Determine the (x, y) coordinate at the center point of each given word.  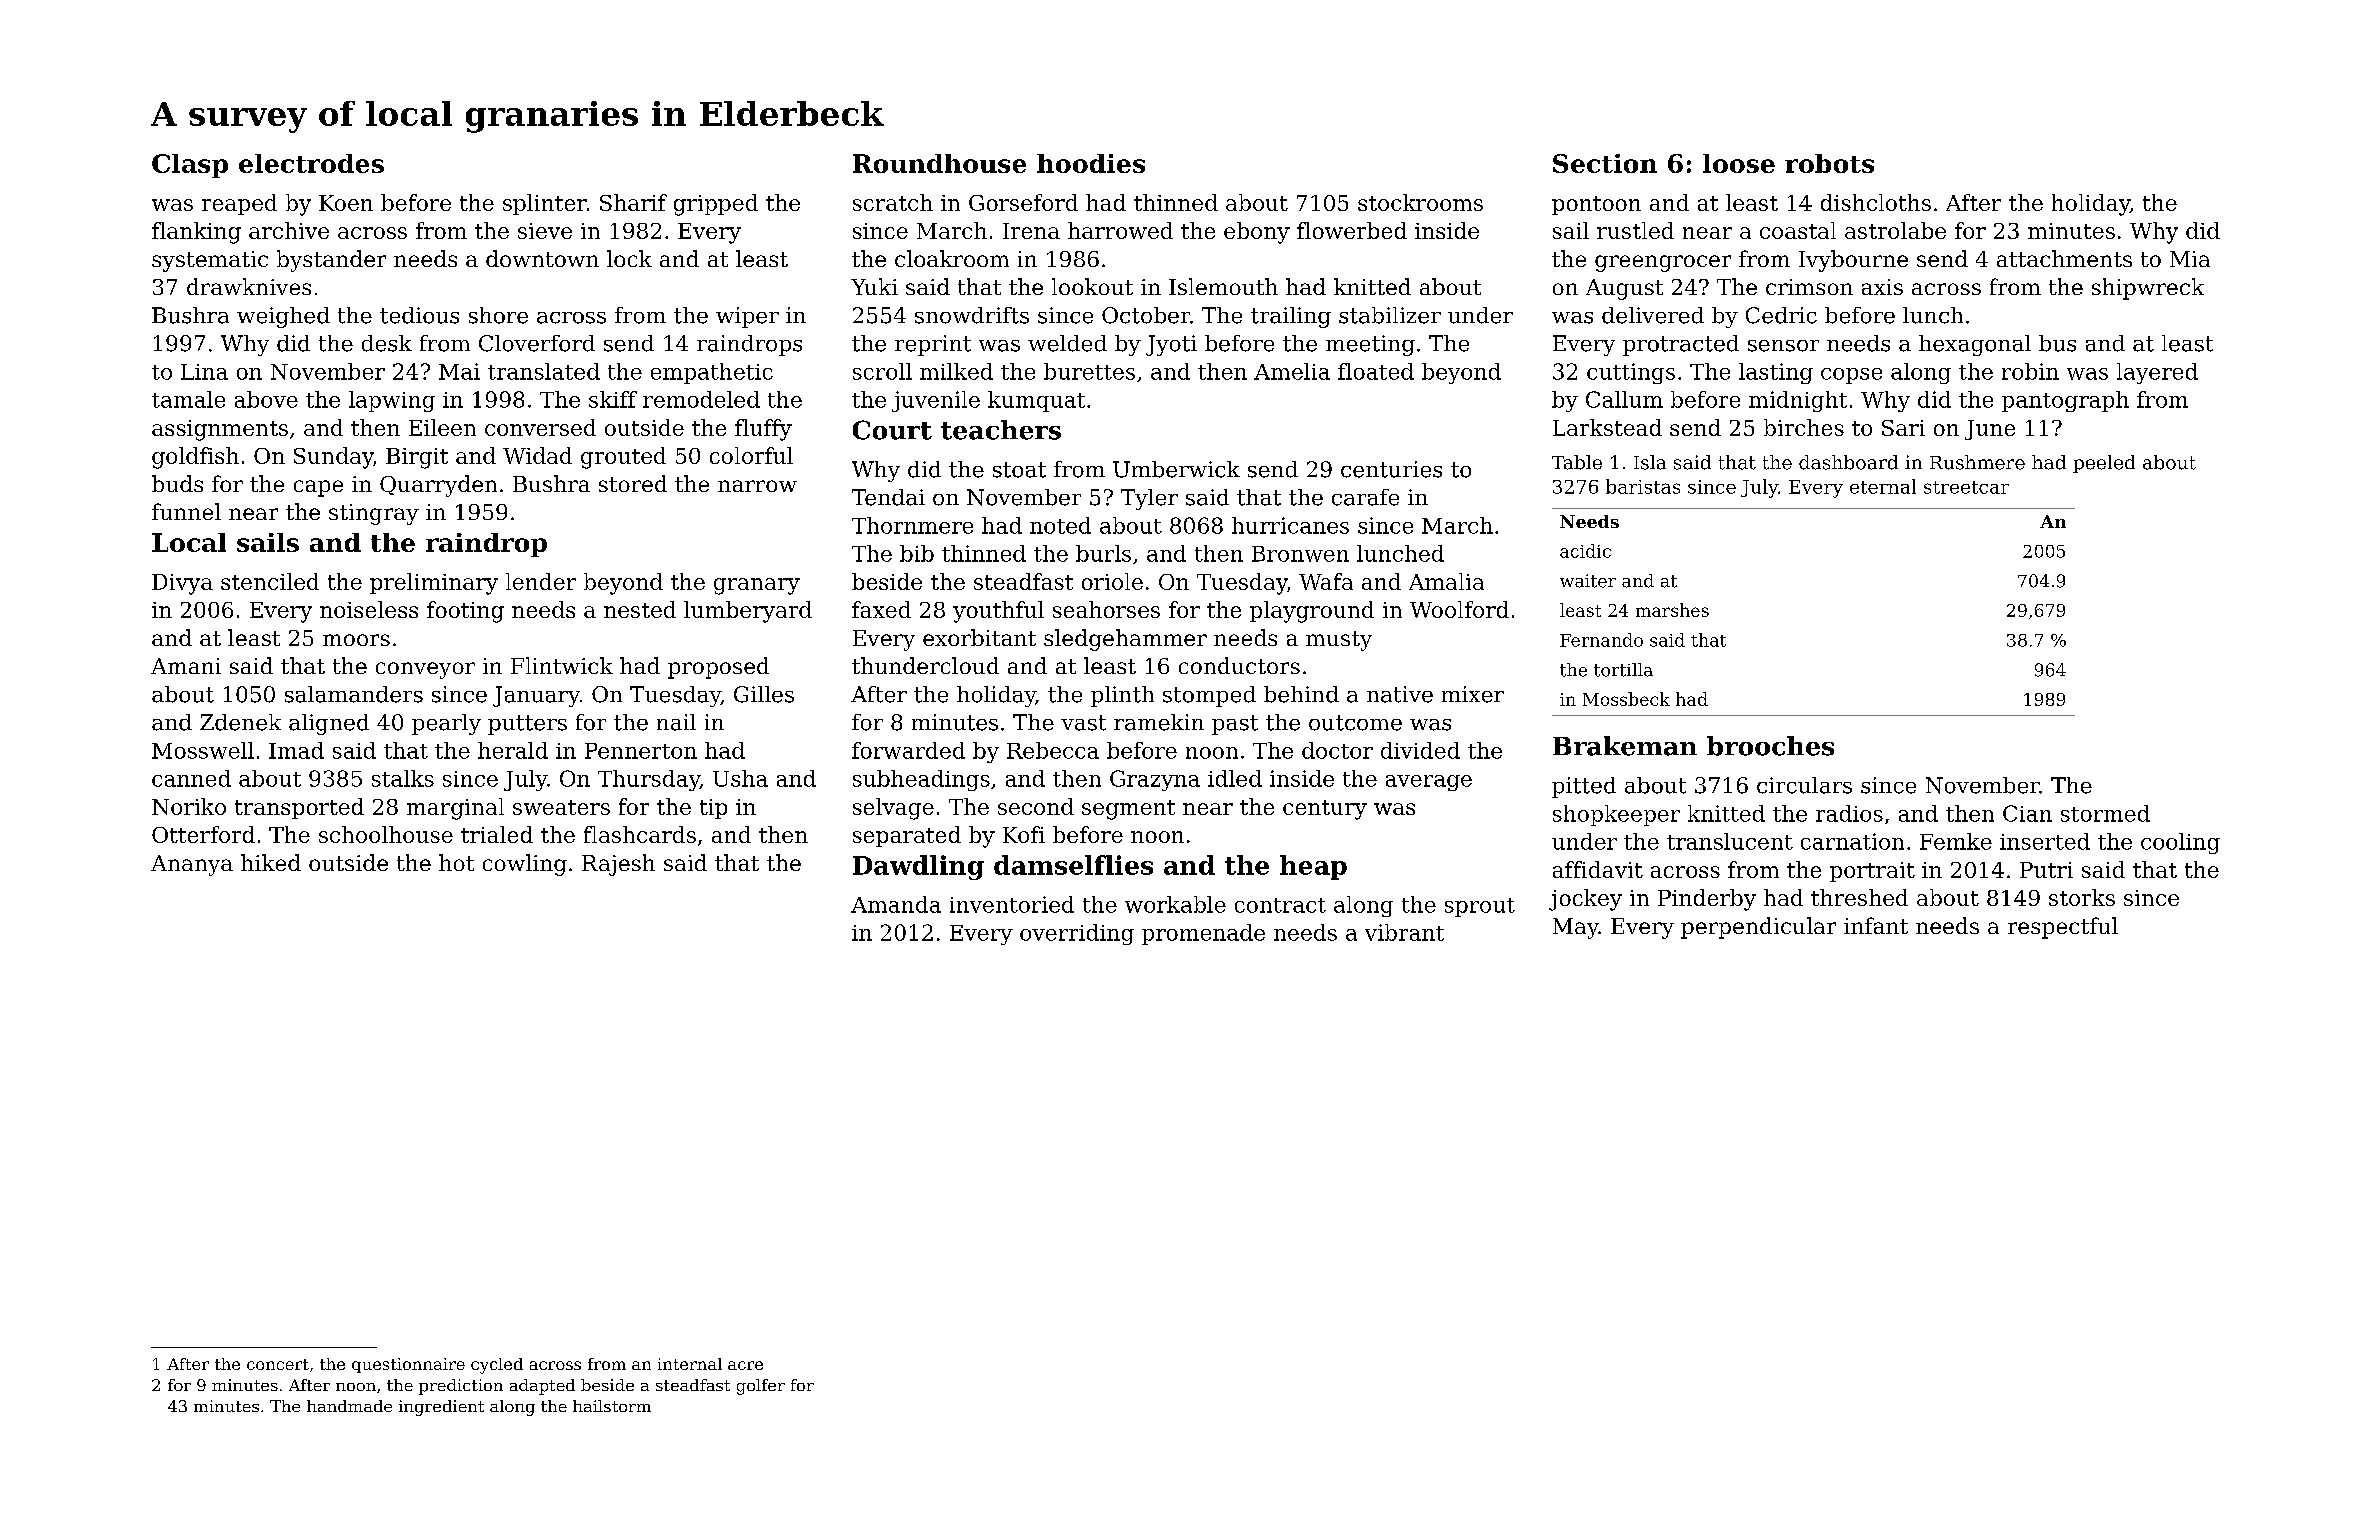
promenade (1203, 934)
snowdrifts (972, 315)
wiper (747, 317)
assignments (220, 430)
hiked (271, 862)
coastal (1798, 230)
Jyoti (1171, 345)
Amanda (896, 904)
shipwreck (2148, 289)
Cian (2027, 813)
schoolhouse (386, 834)
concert (278, 1364)
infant (1876, 925)
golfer (761, 1387)
